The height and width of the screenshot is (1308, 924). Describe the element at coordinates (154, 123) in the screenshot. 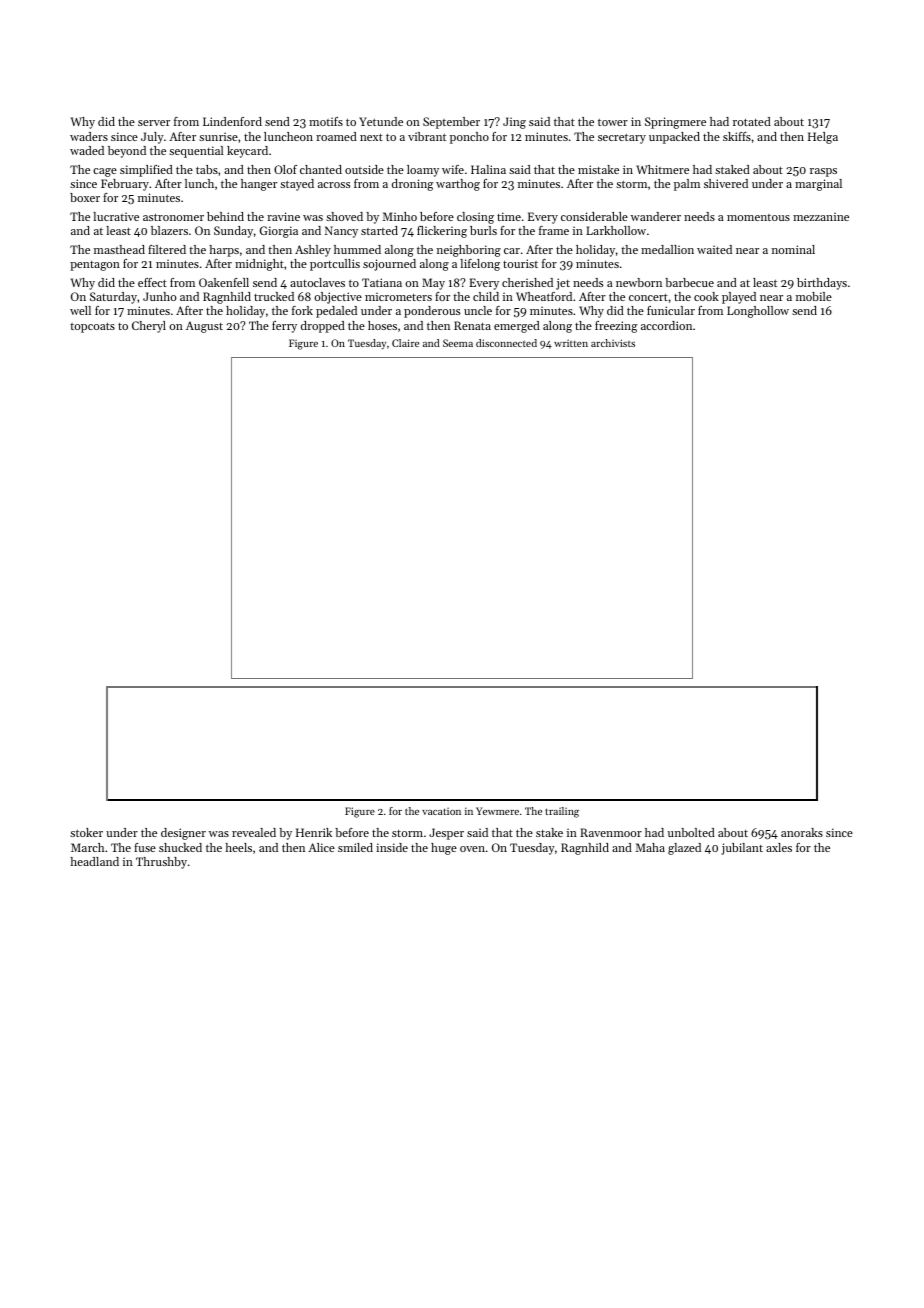

I see `server` at that location.
